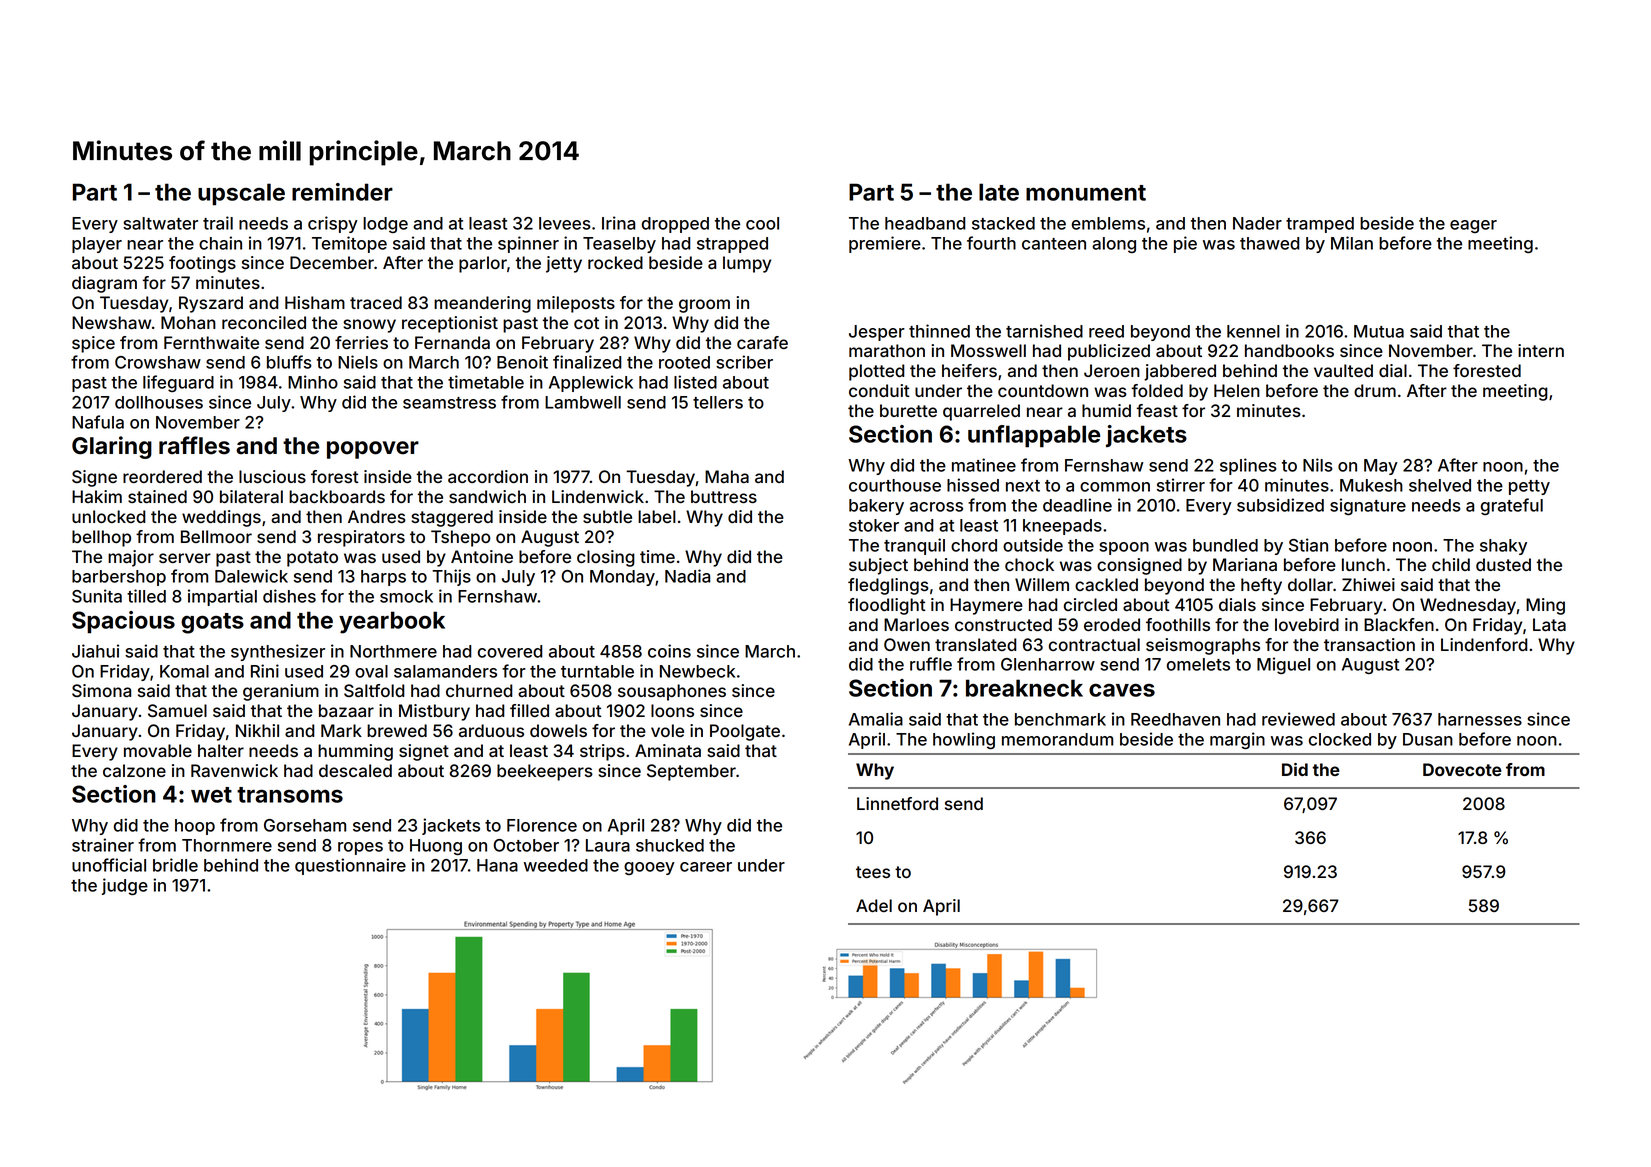 Image resolution: width=1651 pixels, height=1167 pixels. Describe the element at coordinates (111, 322) in the screenshot. I see `Newshaw` at that location.
